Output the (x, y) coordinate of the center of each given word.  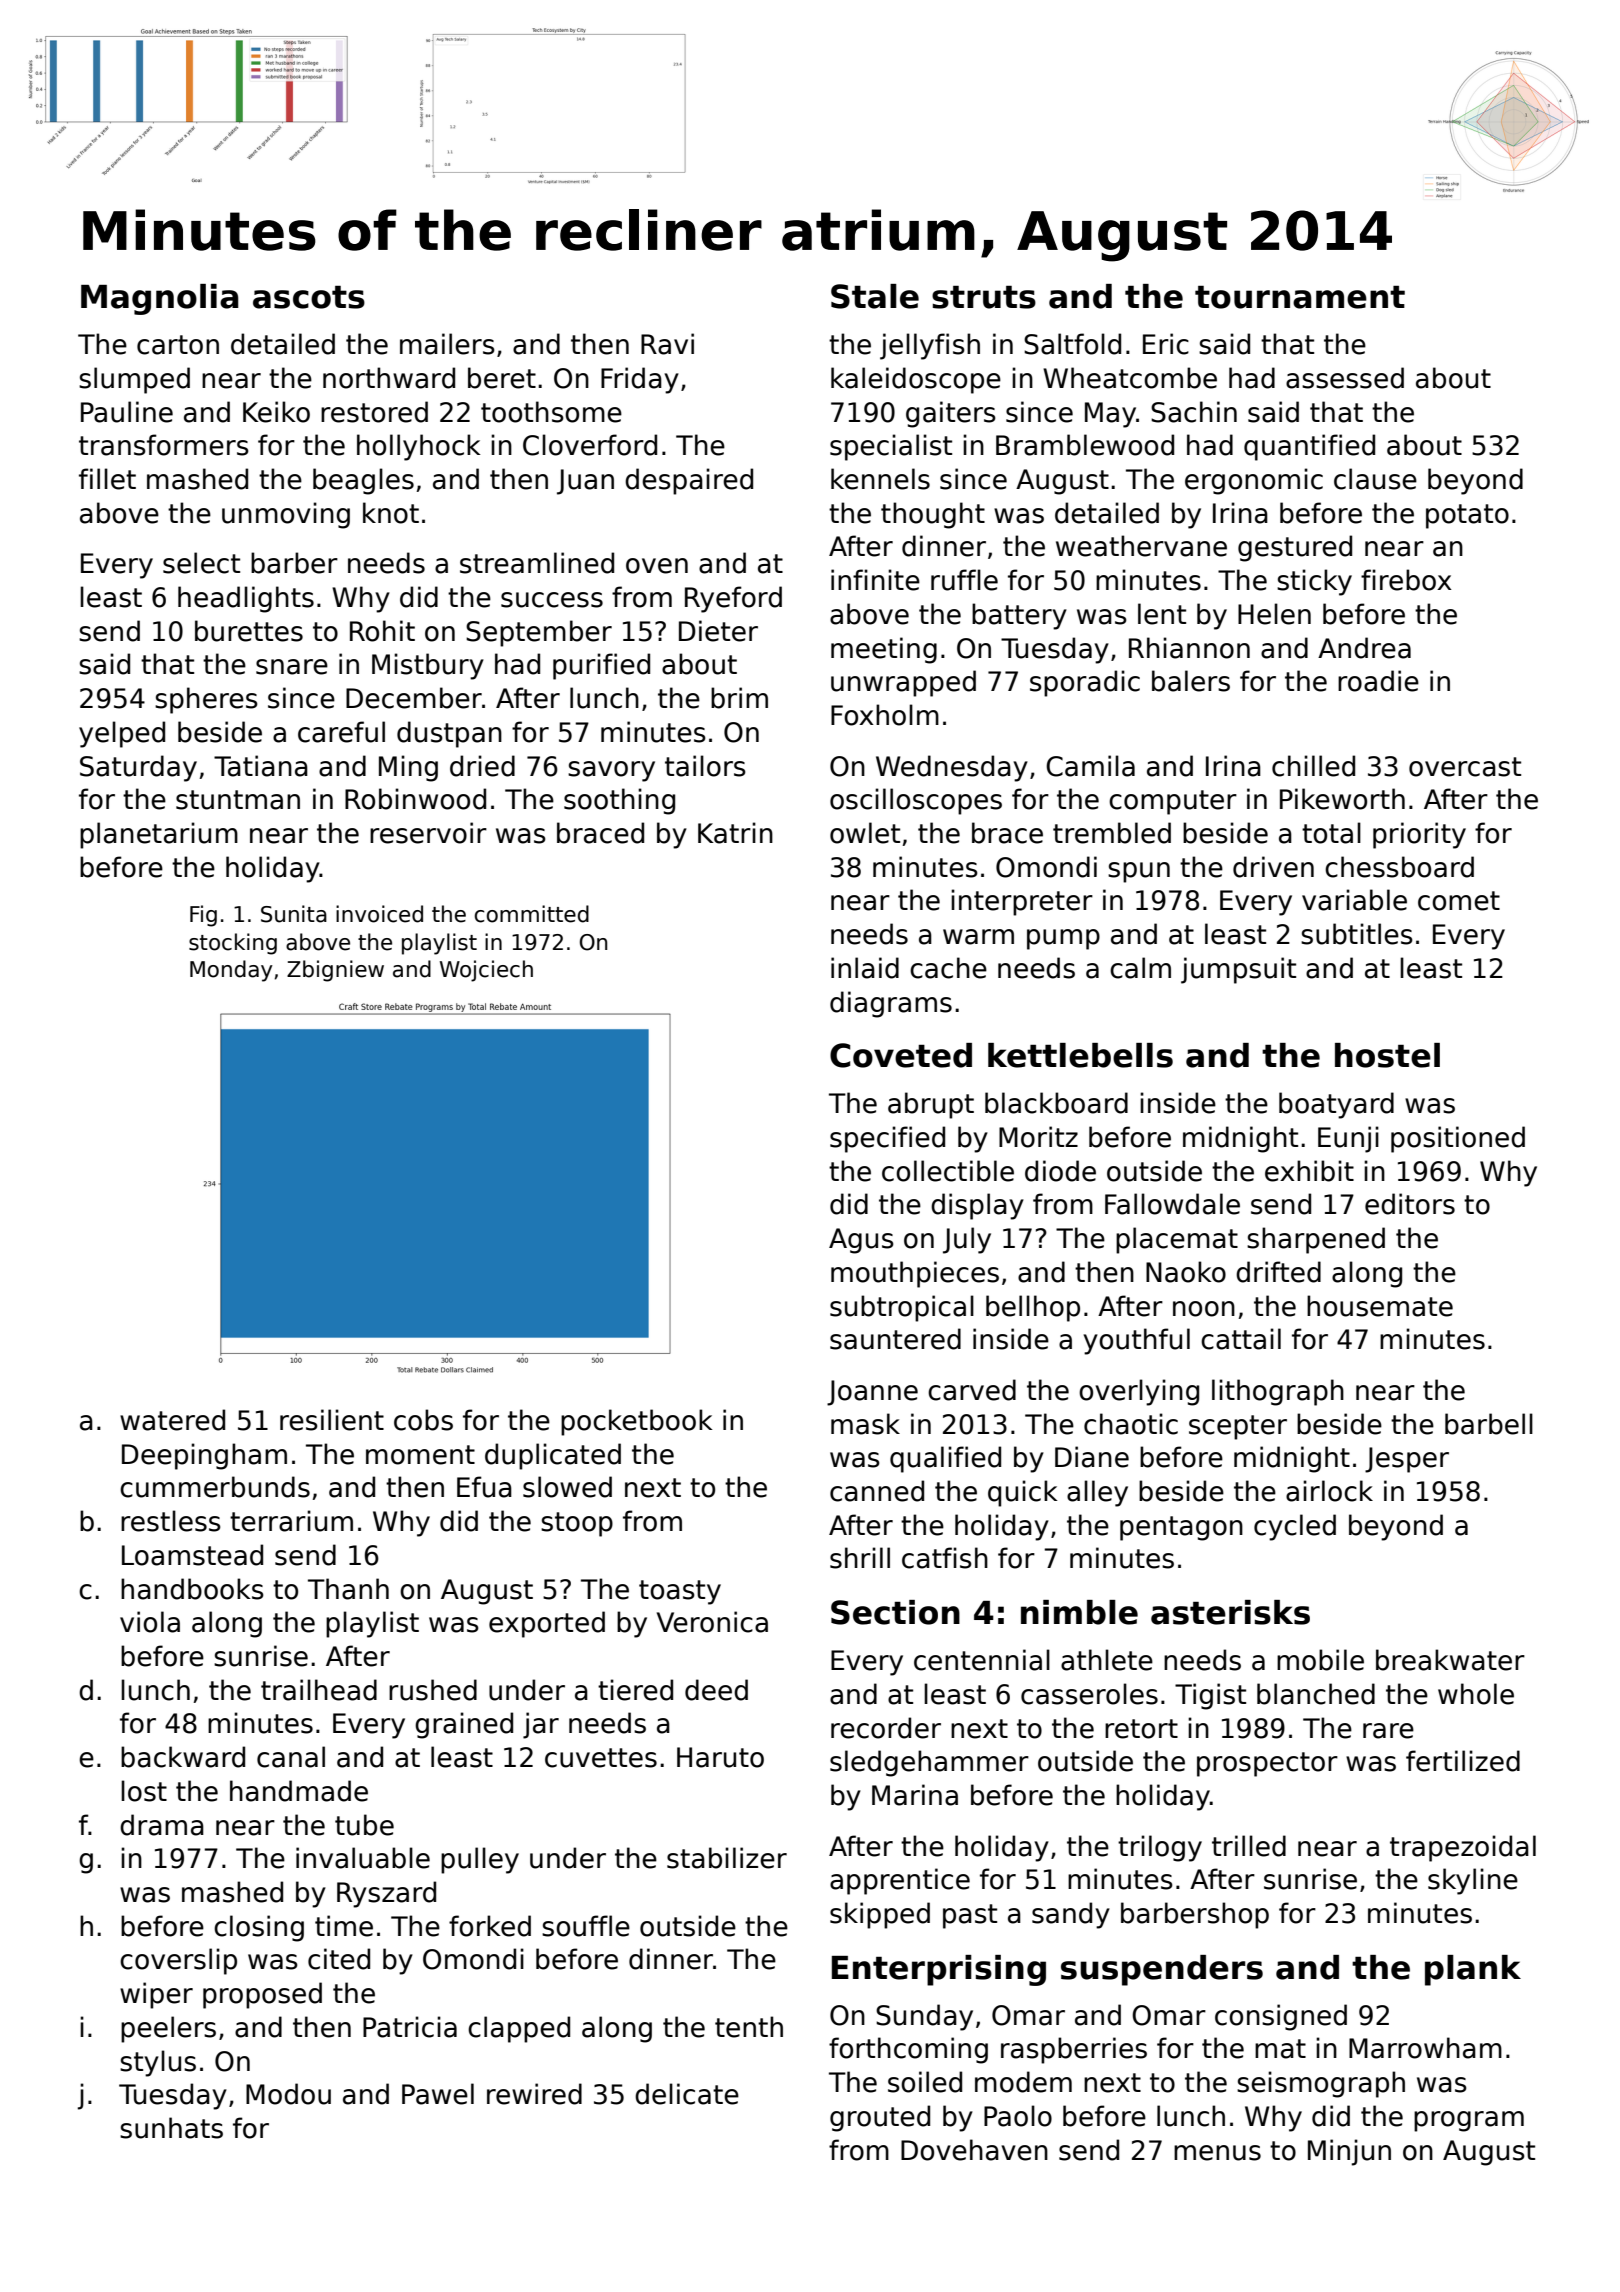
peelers (168, 2029)
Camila (1090, 766)
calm (1140, 968)
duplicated (553, 1456)
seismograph (1321, 2084)
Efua (484, 1487)
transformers (164, 445)
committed (532, 914)
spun (1139, 872)
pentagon (1181, 1528)
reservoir (428, 833)
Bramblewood (1085, 445)
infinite (875, 580)
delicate (687, 2094)
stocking (233, 944)
